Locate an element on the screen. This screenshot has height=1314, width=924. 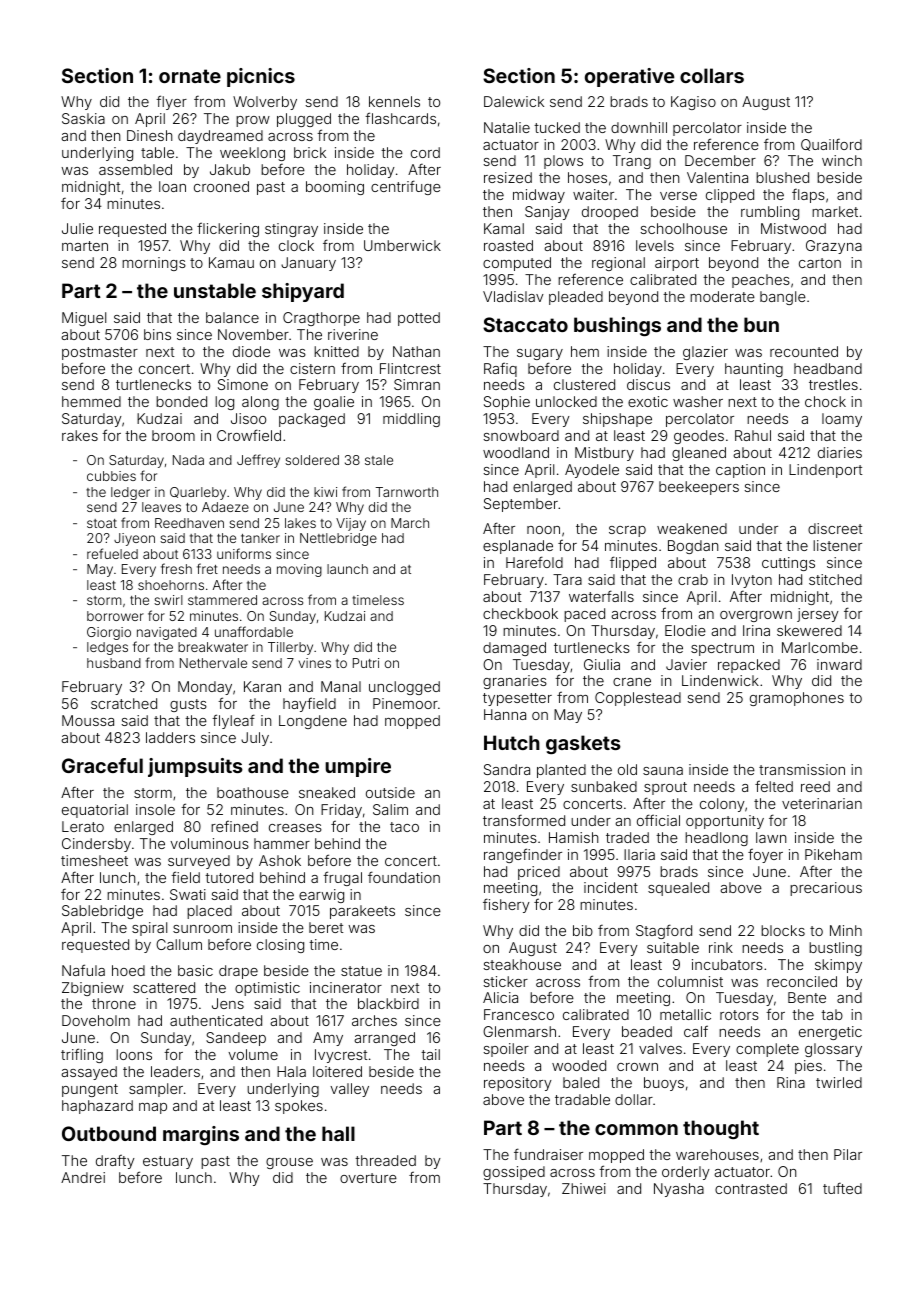
Jiyeon is located at coordinates (134, 539).
